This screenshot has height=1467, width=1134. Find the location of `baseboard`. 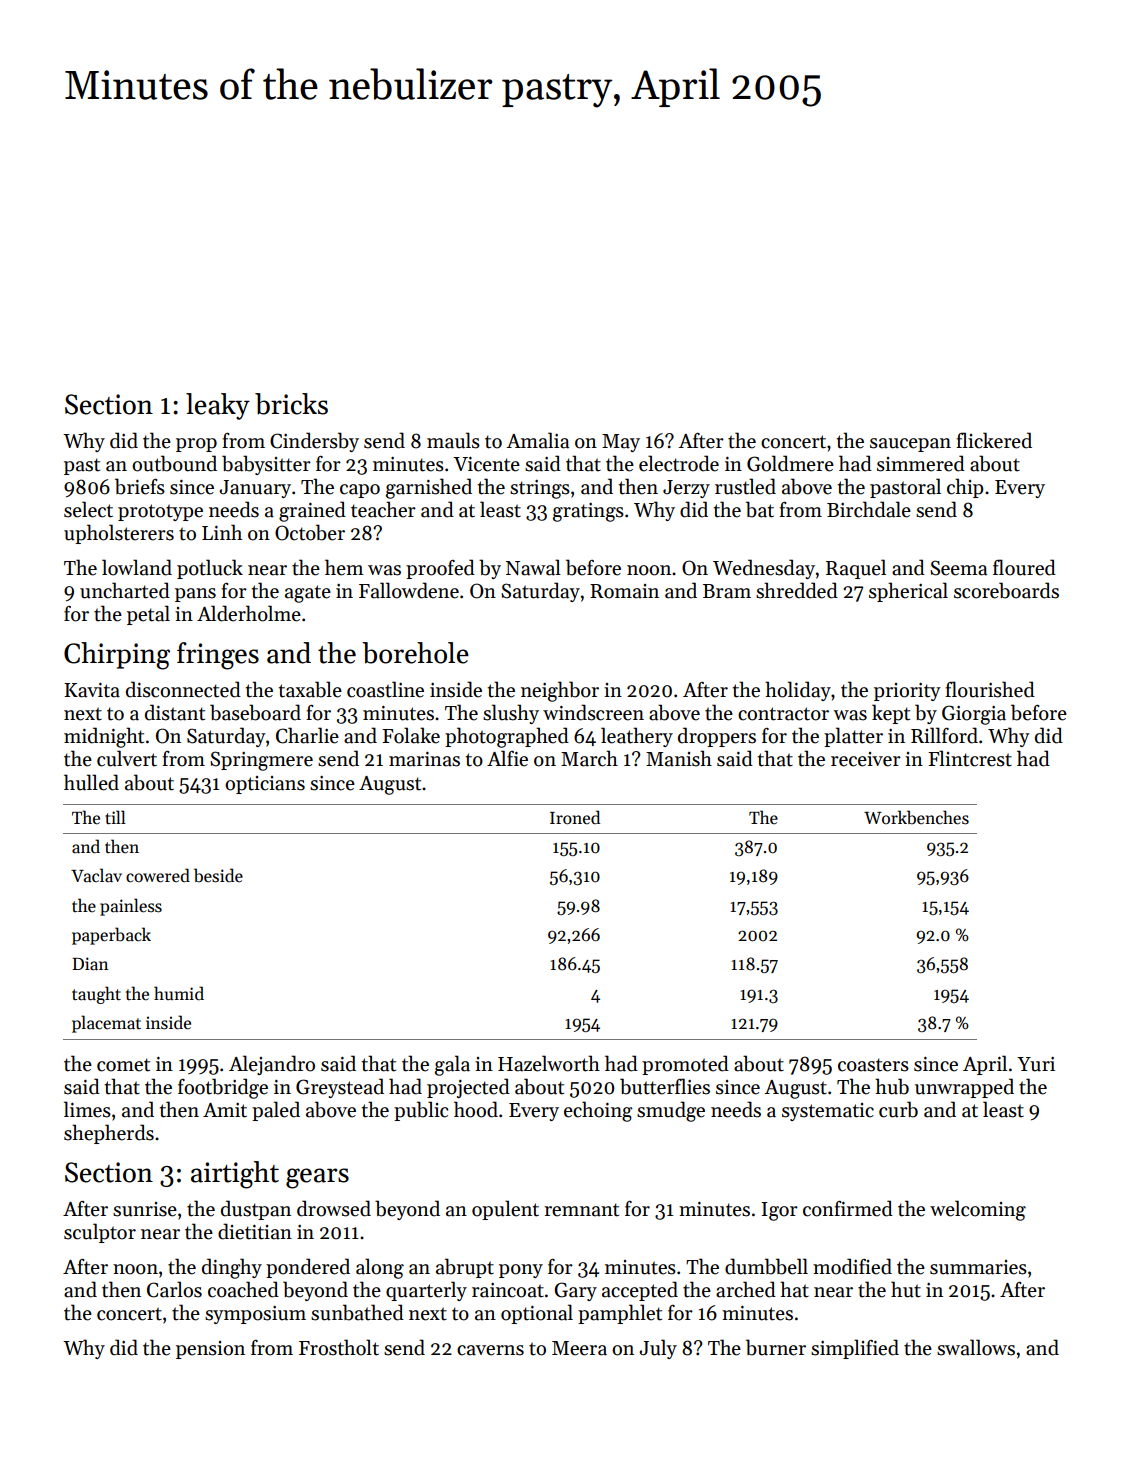

baseboard is located at coordinates (255, 712).
